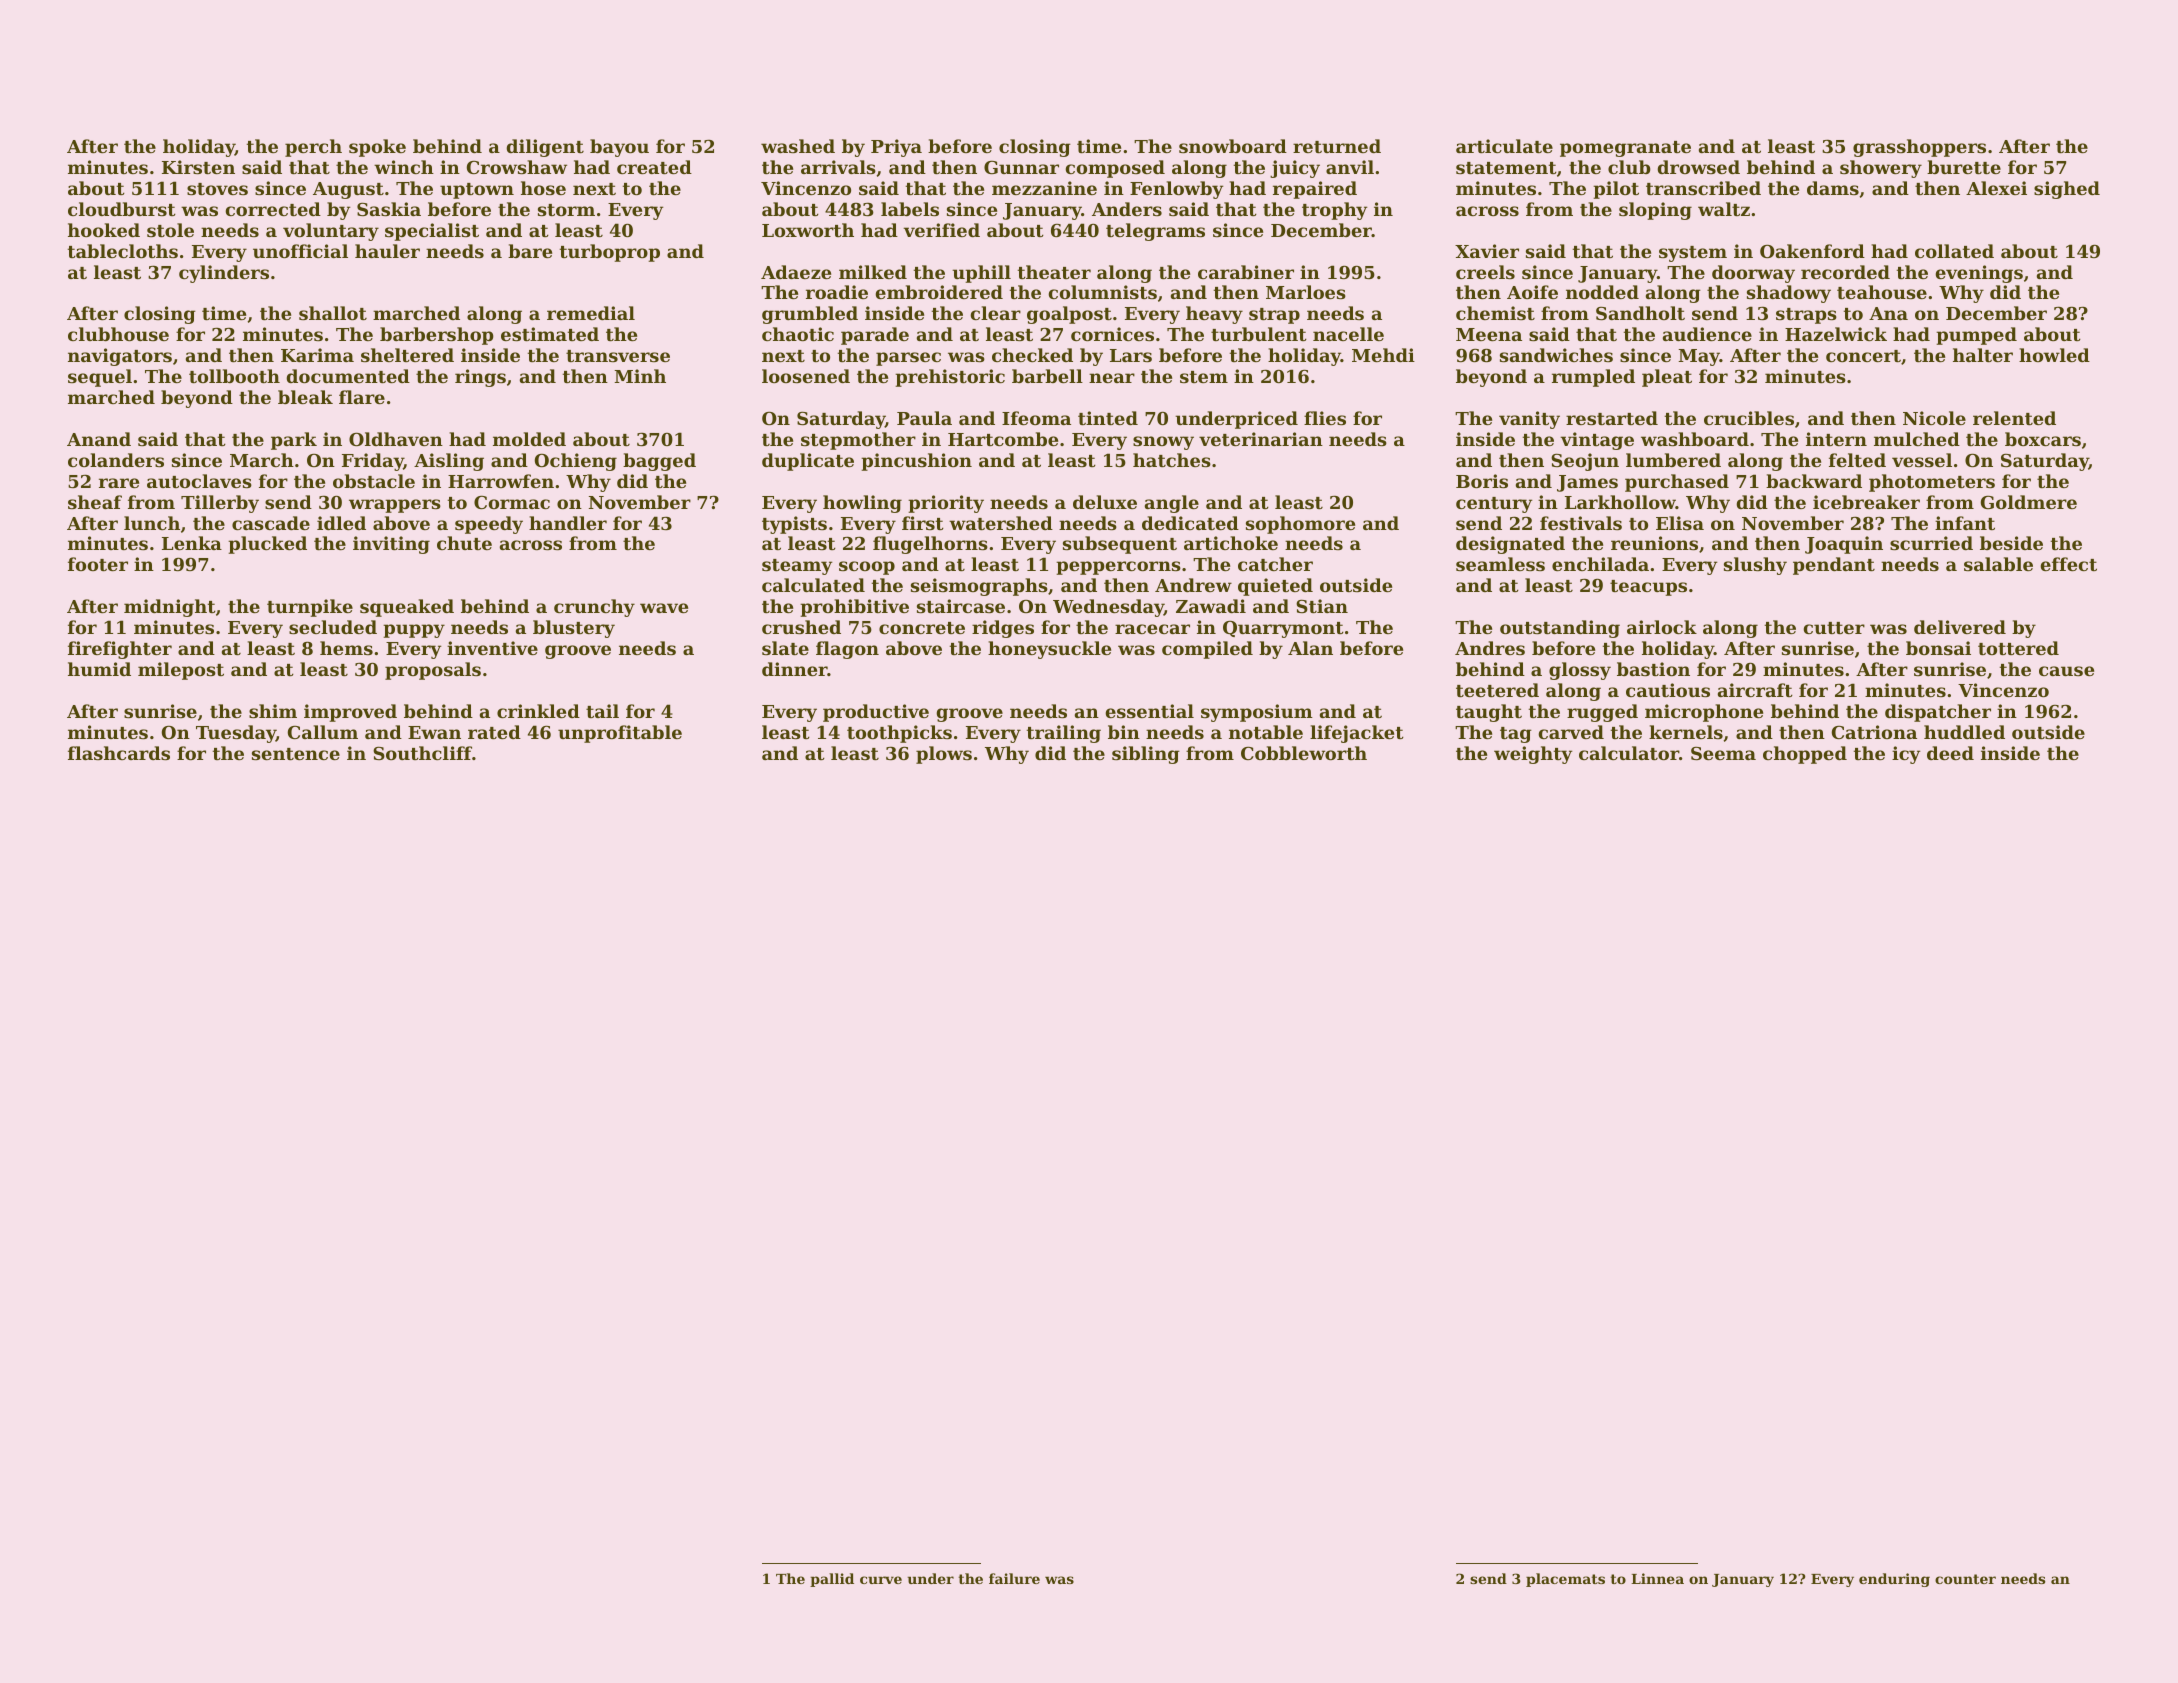 This image has width=2178, height=1683. What do you see at coordinates (2054, 355) in the image?
I see `howled` at bounding box center [2054, 355].
